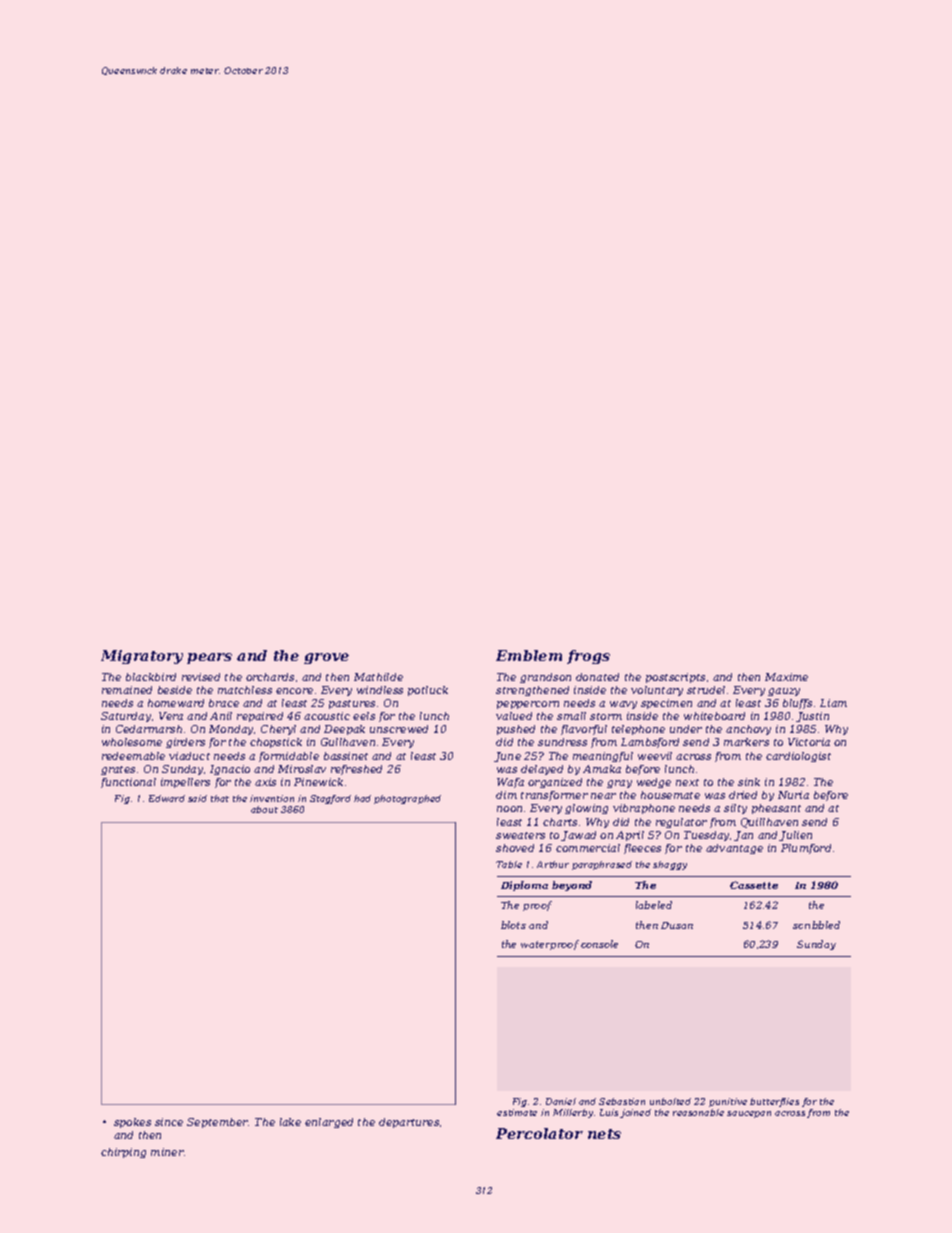 This screenshot has height=1233, width=952. I want to click on miner, so click(167, 1152).
